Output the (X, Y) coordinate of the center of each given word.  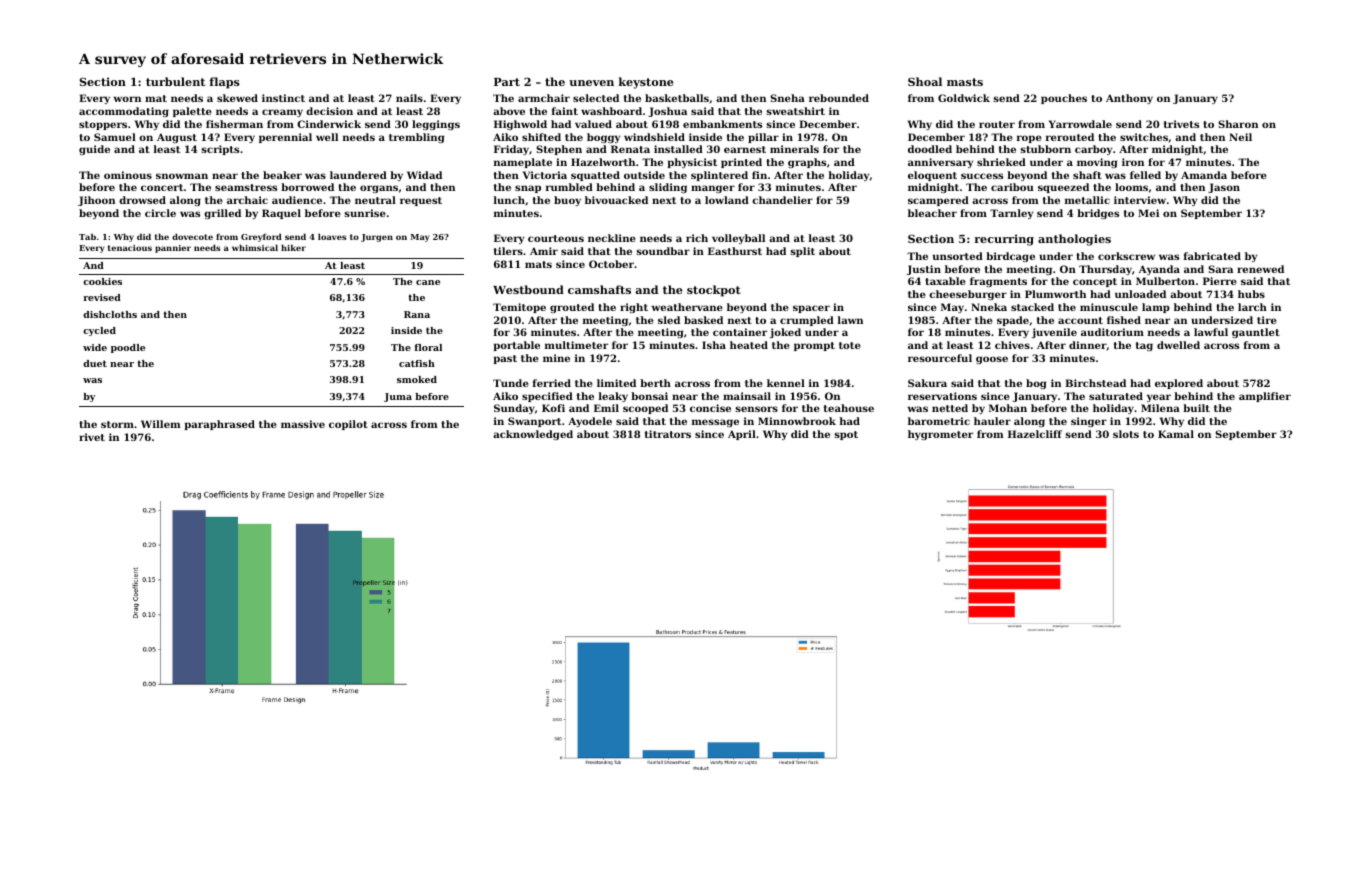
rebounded (839, 98)
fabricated (1212, 256)
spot (846, 435)
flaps (224, 83)
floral (428, 347)
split (802, 252)
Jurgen (377, 238)
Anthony (1129, 99)
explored (1179, 384)
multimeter (576, 345)
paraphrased (219, 425)
